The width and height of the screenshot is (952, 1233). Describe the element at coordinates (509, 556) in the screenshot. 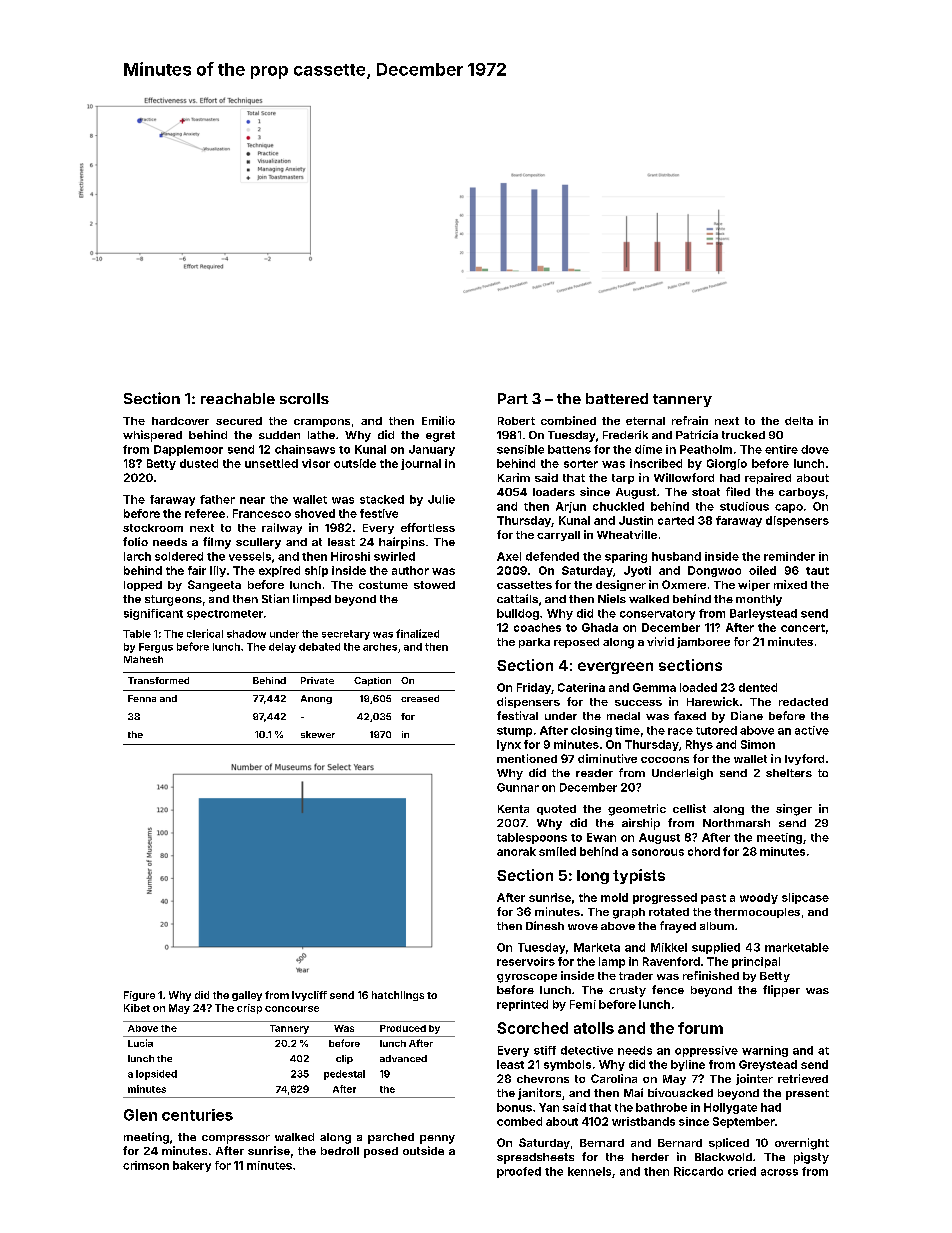

I see `Axel` at that location.
